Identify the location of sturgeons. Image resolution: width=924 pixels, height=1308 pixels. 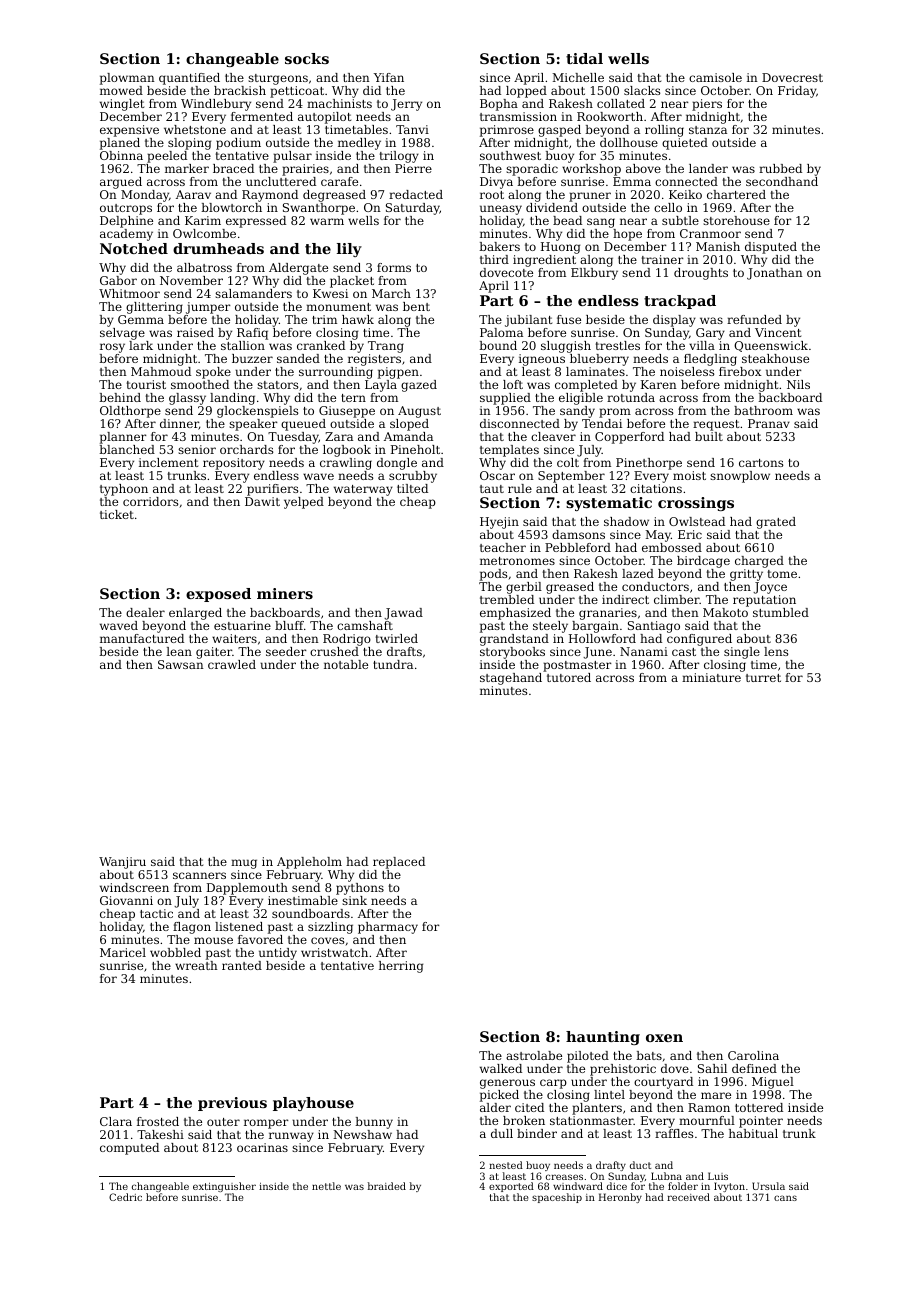
(278, 79).
